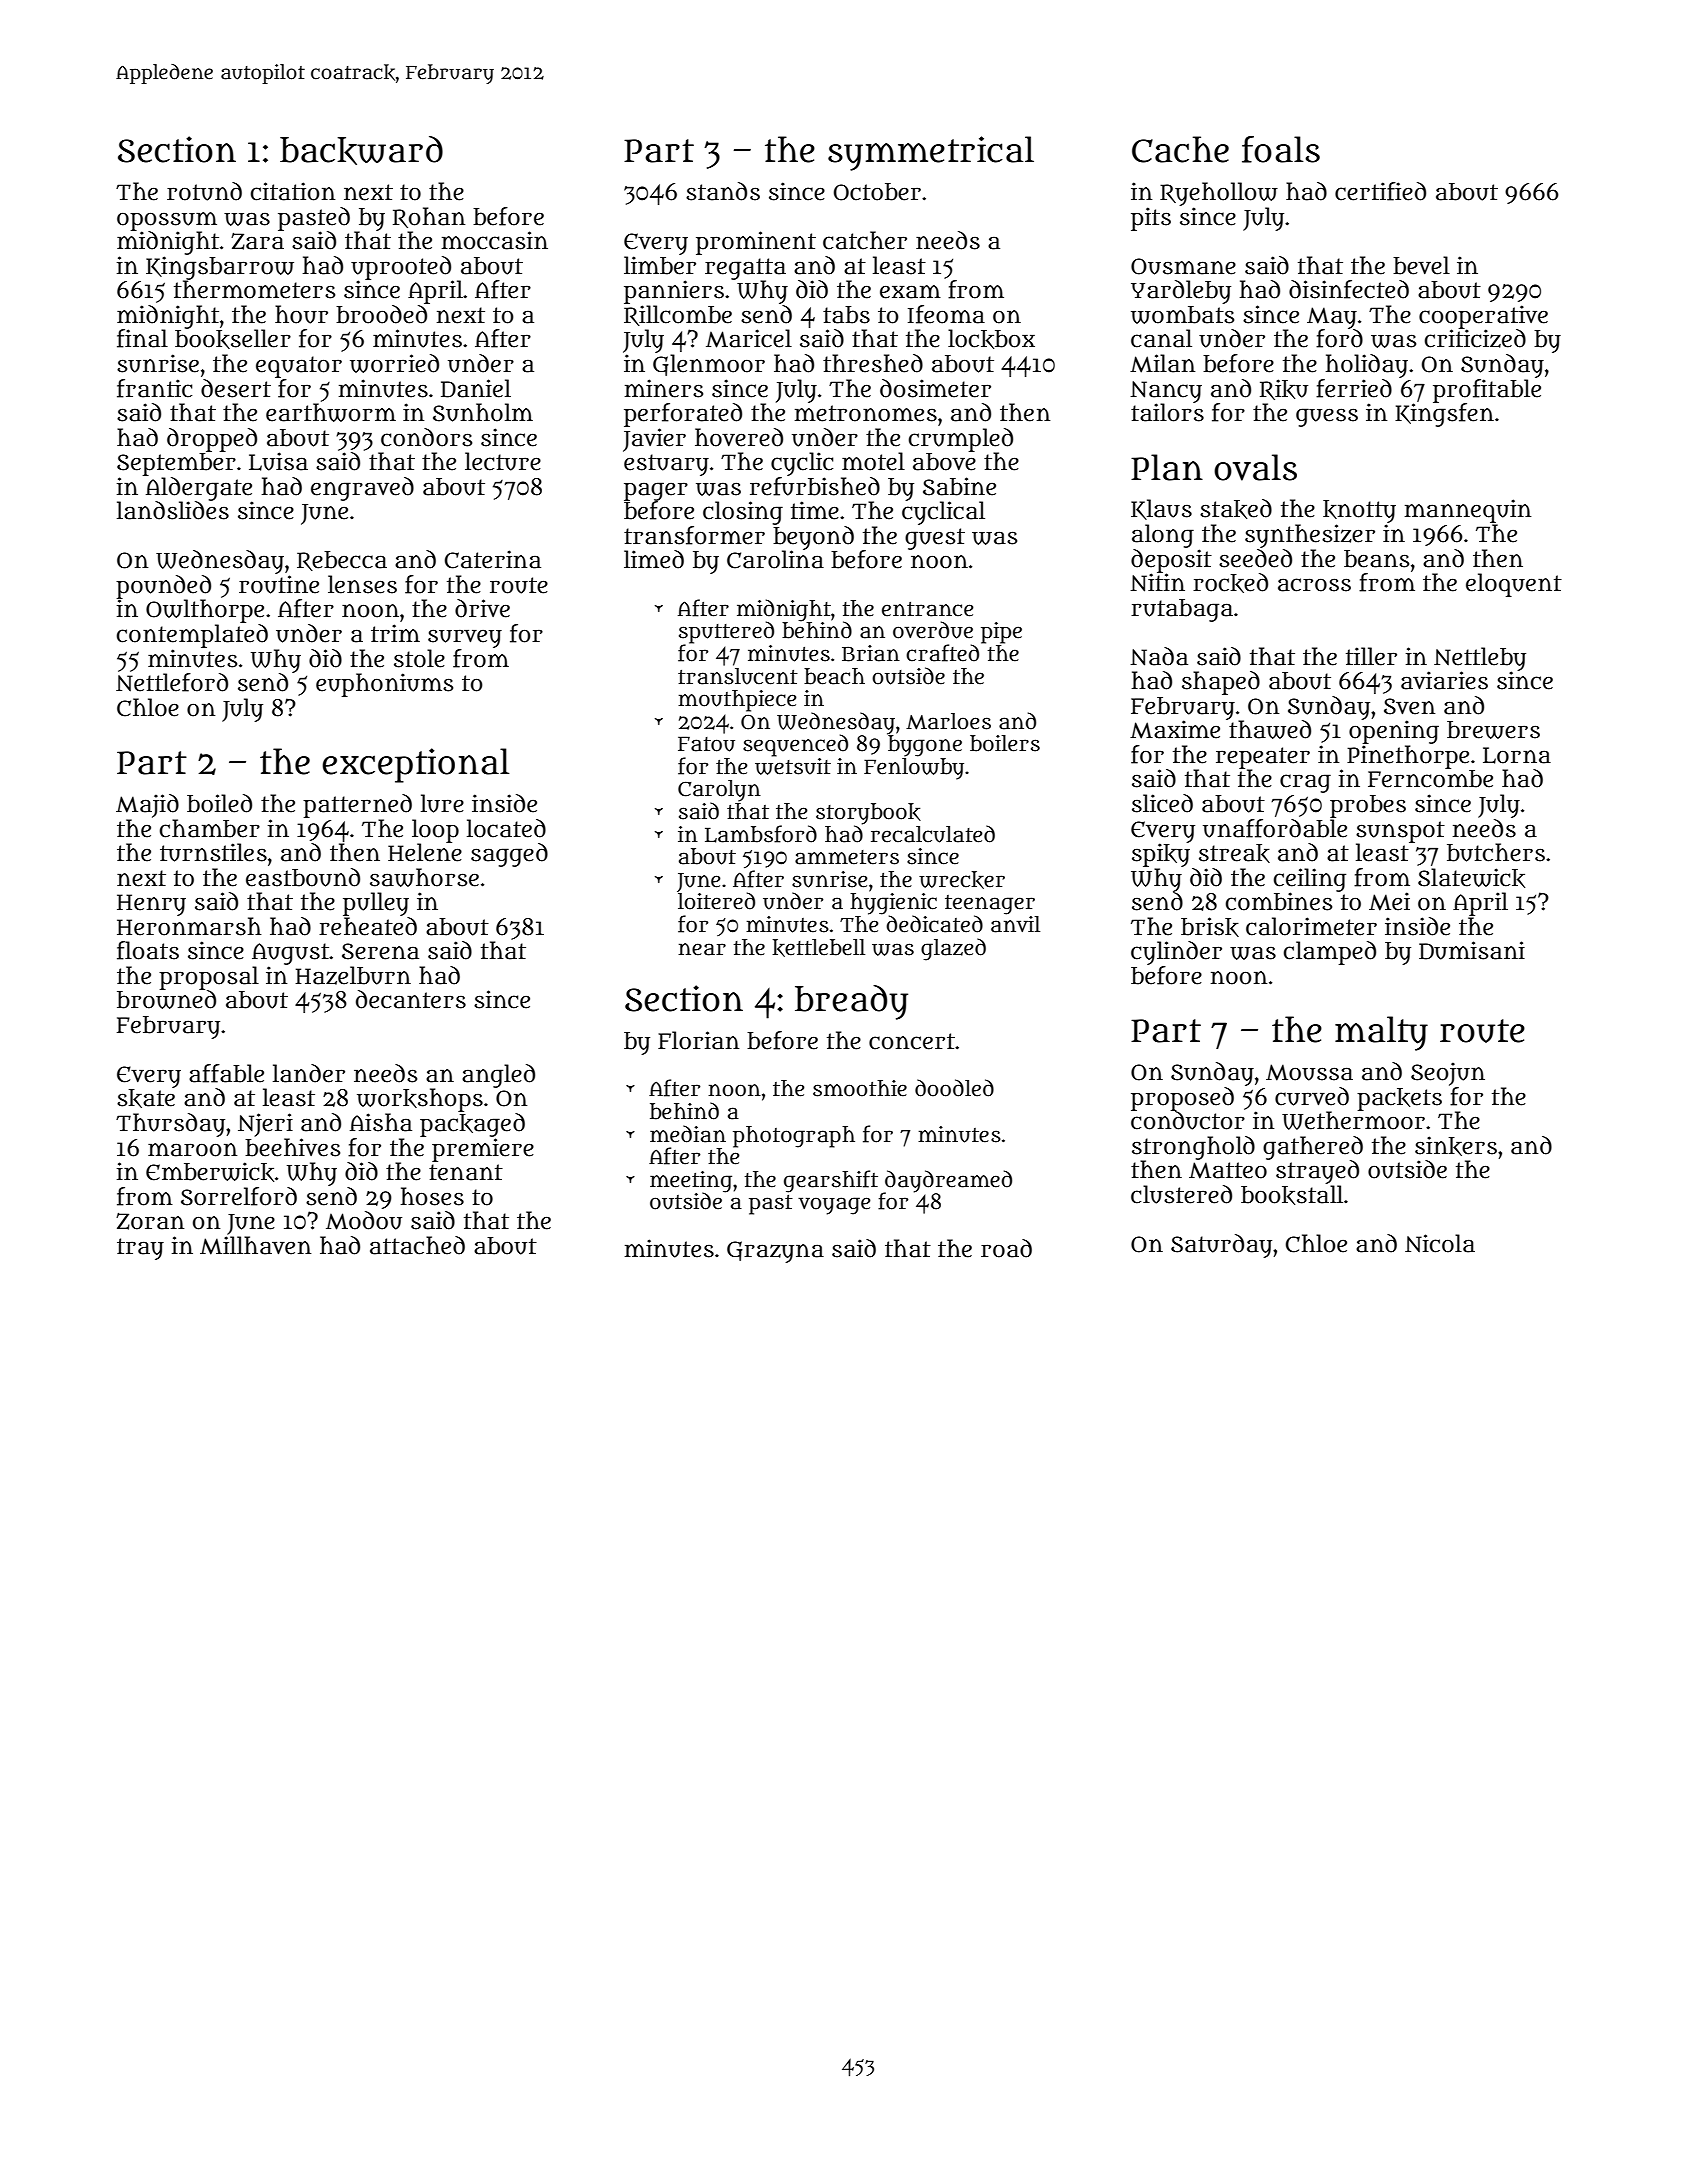 Image resolution: width=1683 pixels, height=2178 pixels. I want to click on brooded, so click(381, 314).
